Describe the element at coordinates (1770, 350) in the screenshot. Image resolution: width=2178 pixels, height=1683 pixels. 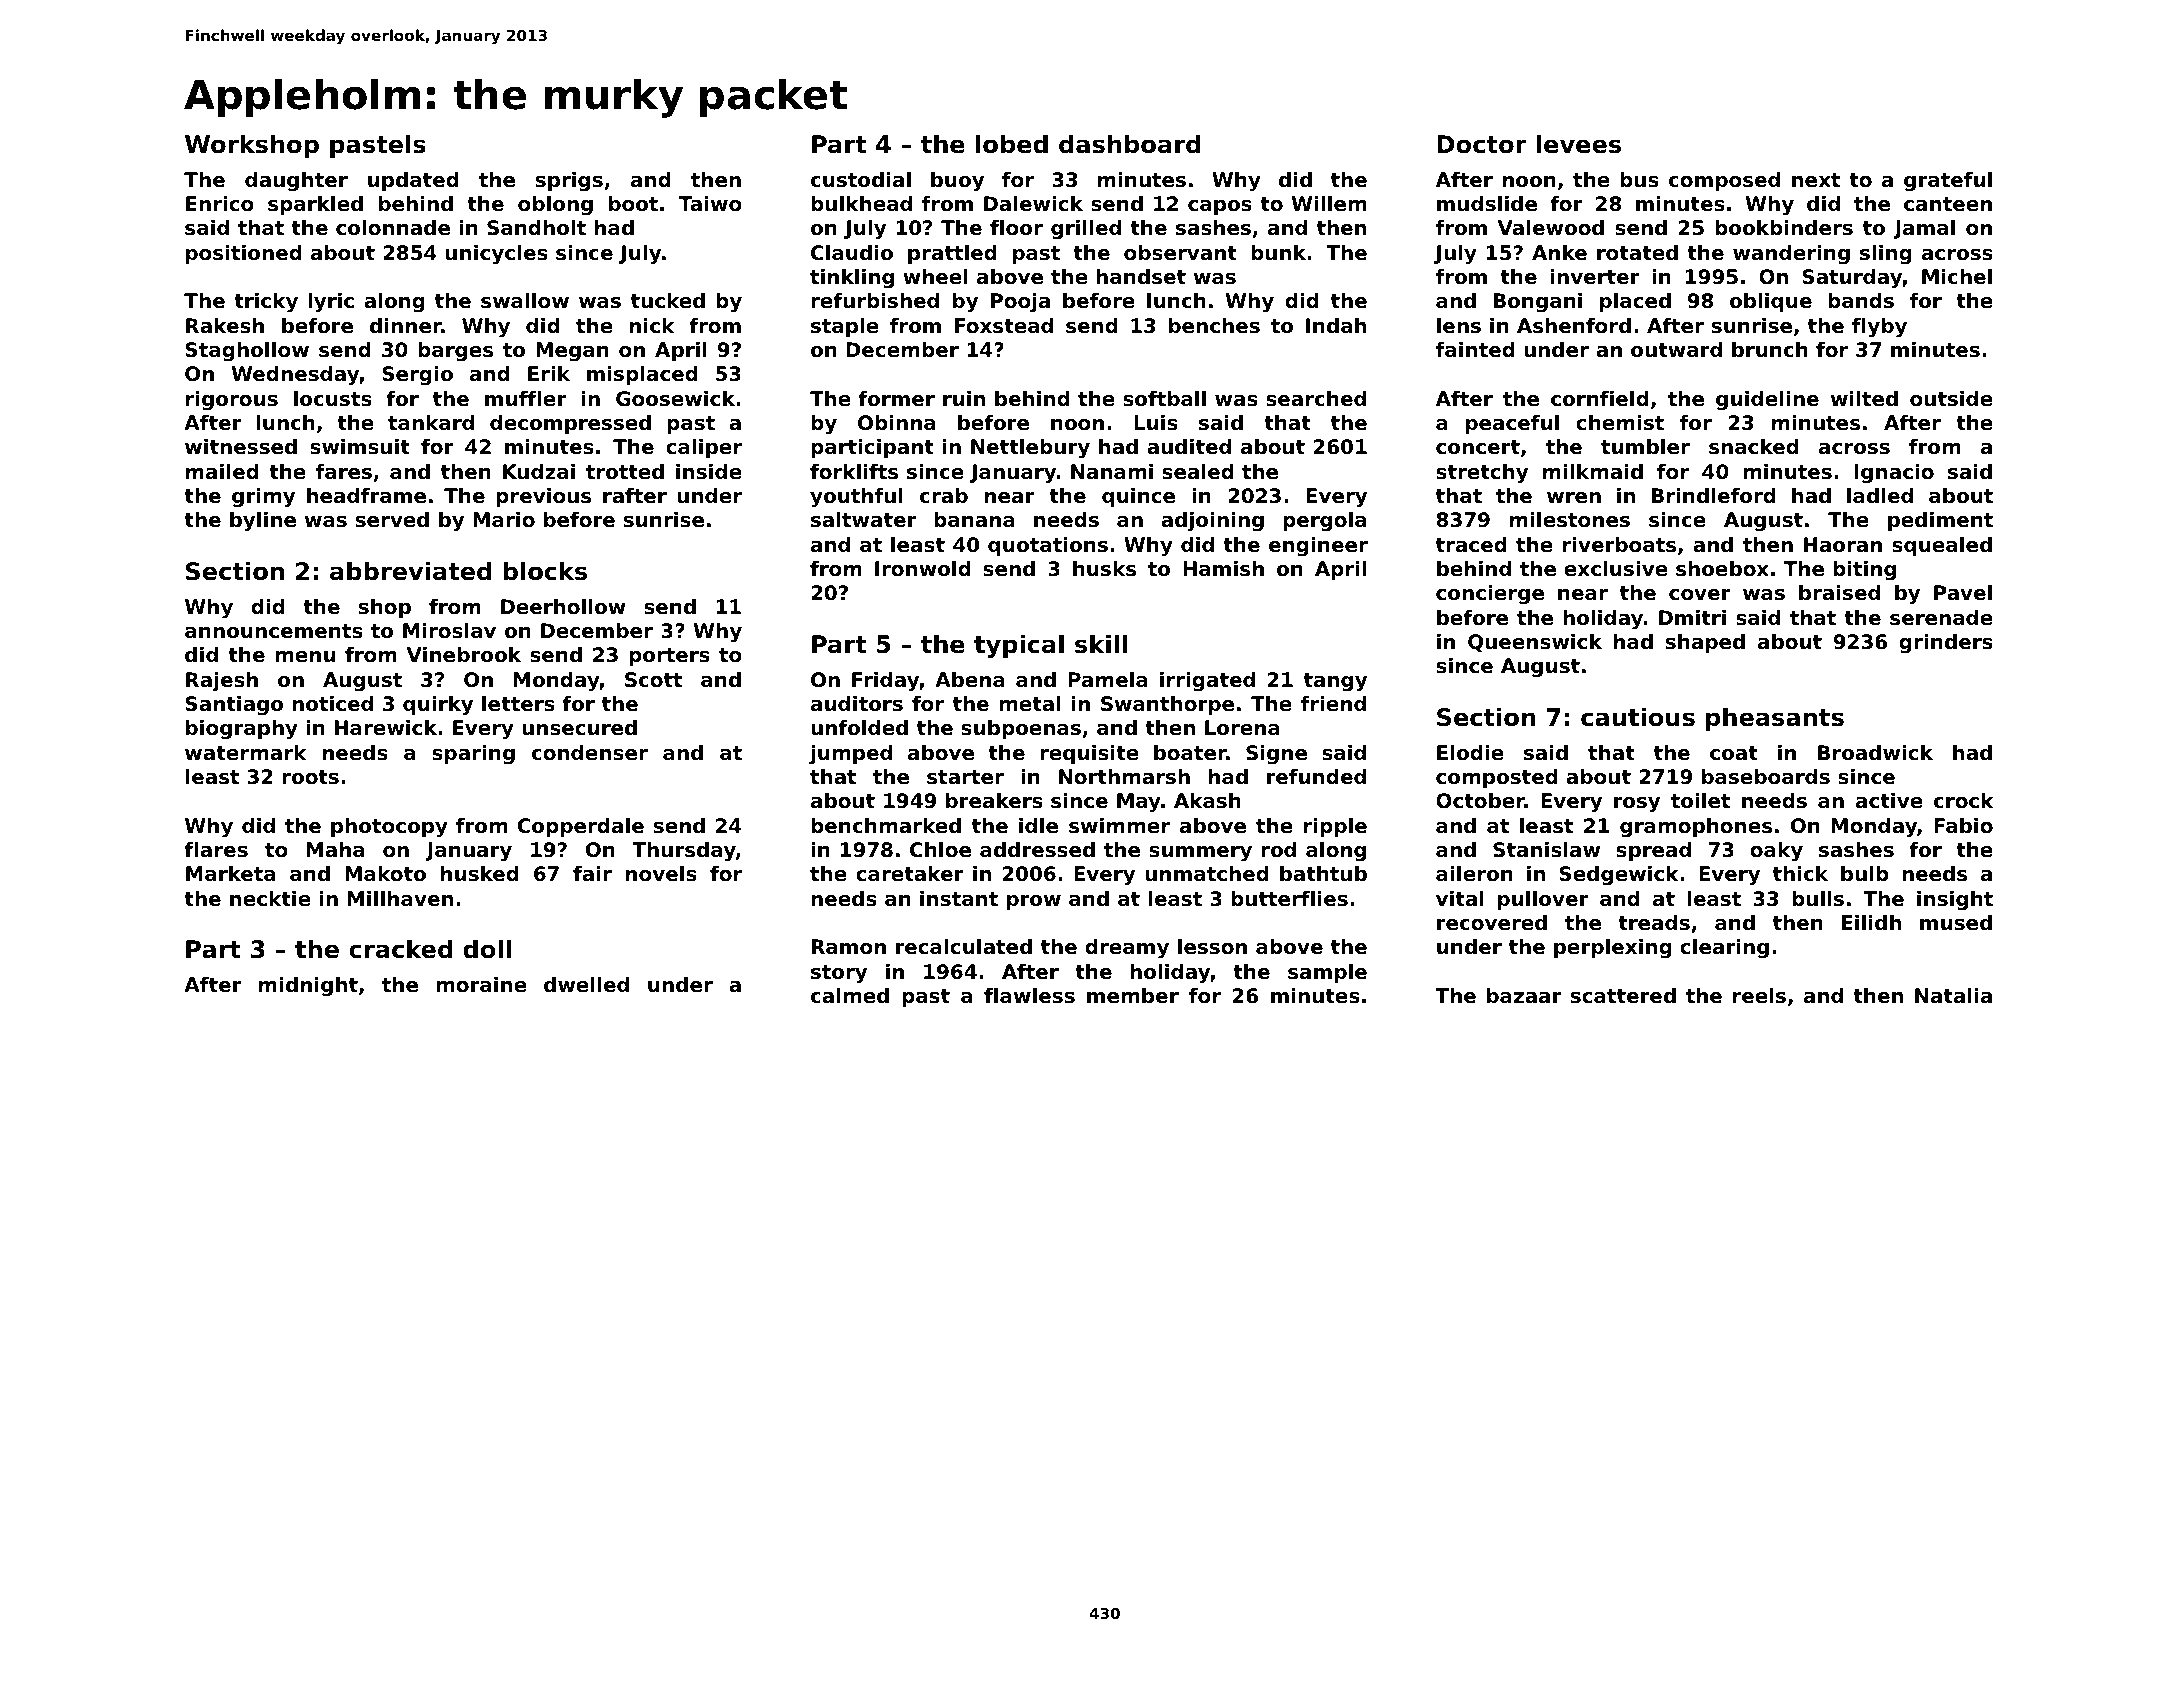
I see `brunch` at that location.
